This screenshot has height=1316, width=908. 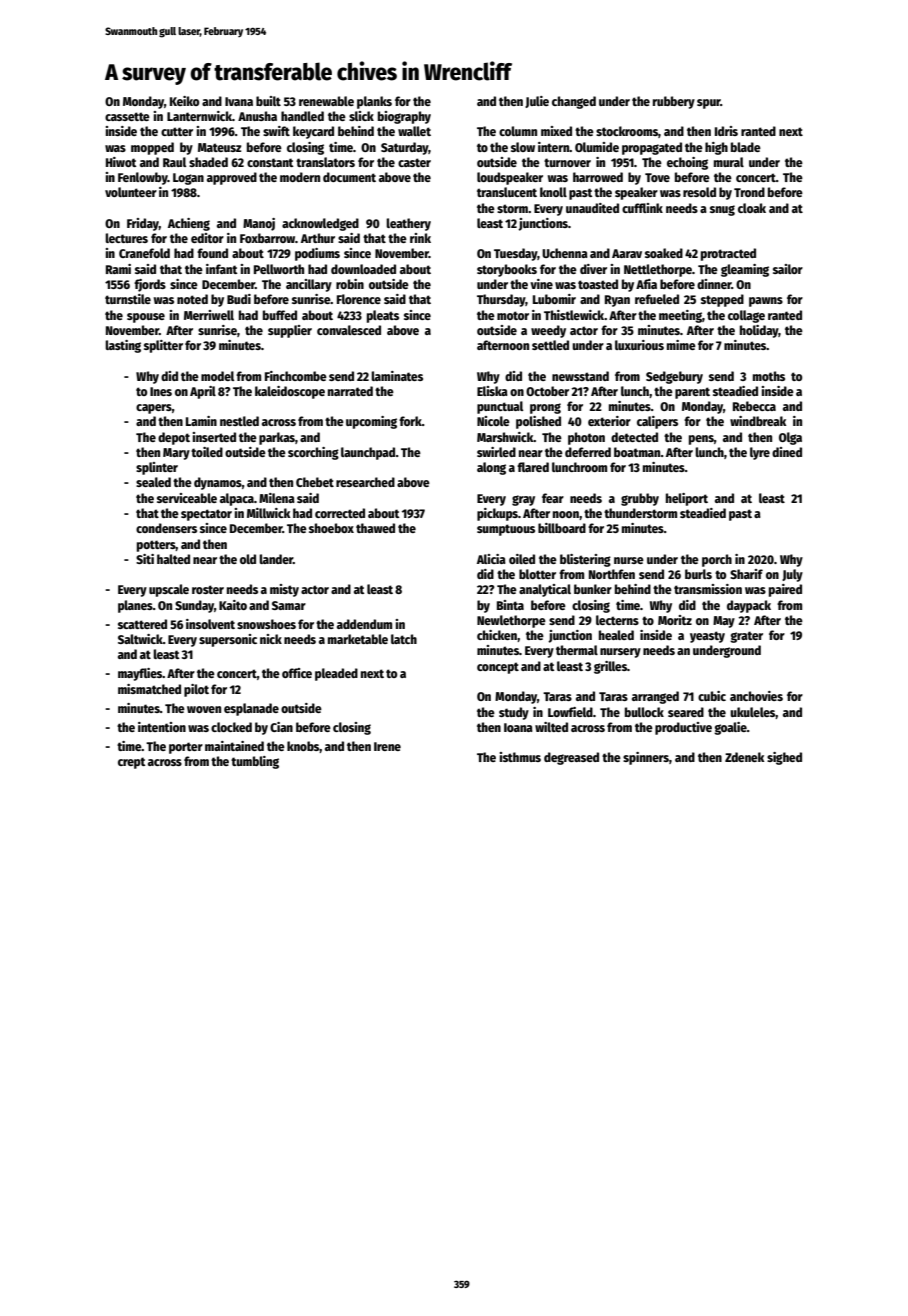 What do you see at coordinates (132, 763) in the screenshot?
I see `crept` at bounding box center [132, 763].
